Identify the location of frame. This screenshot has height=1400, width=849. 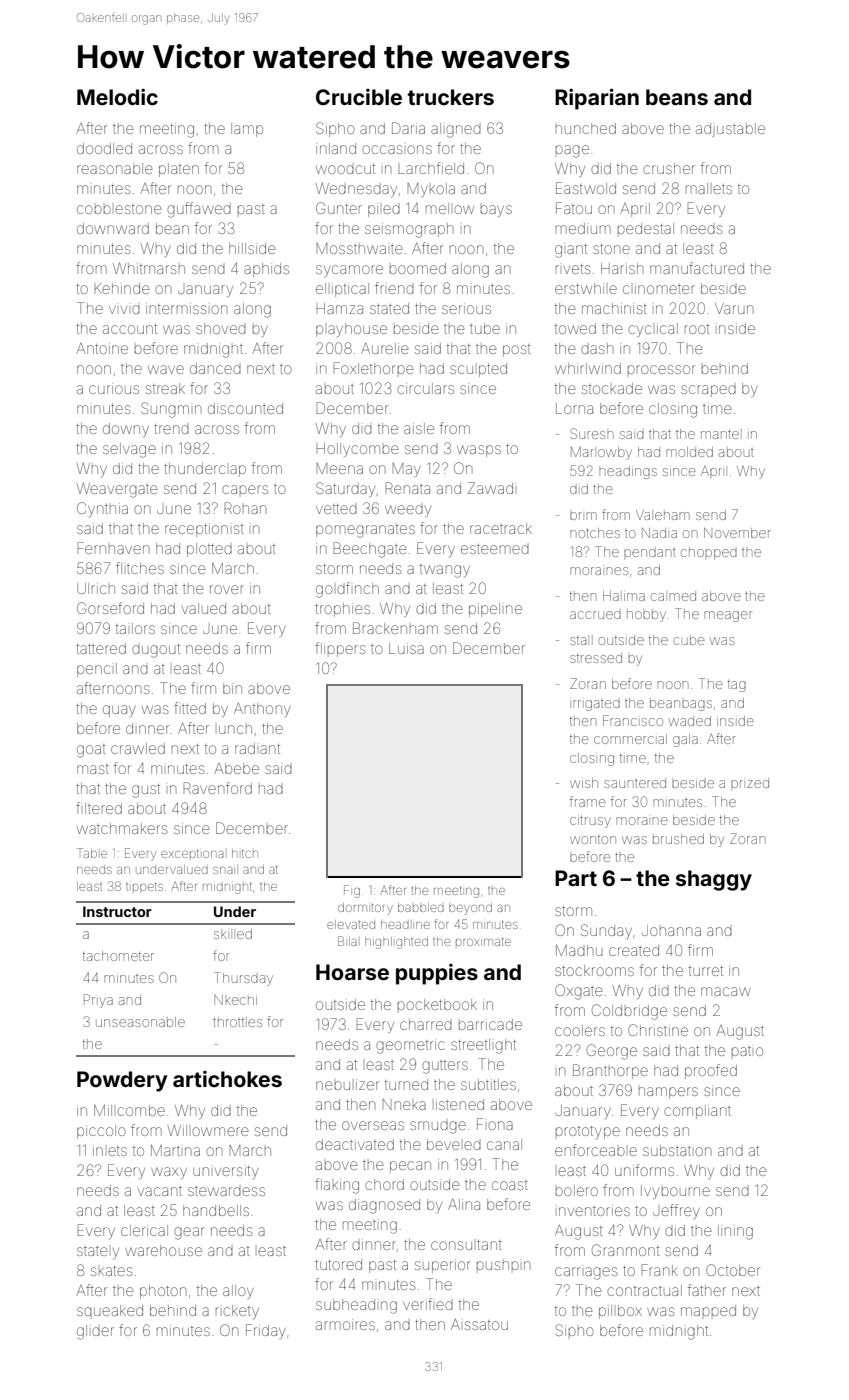
(588, 801).
